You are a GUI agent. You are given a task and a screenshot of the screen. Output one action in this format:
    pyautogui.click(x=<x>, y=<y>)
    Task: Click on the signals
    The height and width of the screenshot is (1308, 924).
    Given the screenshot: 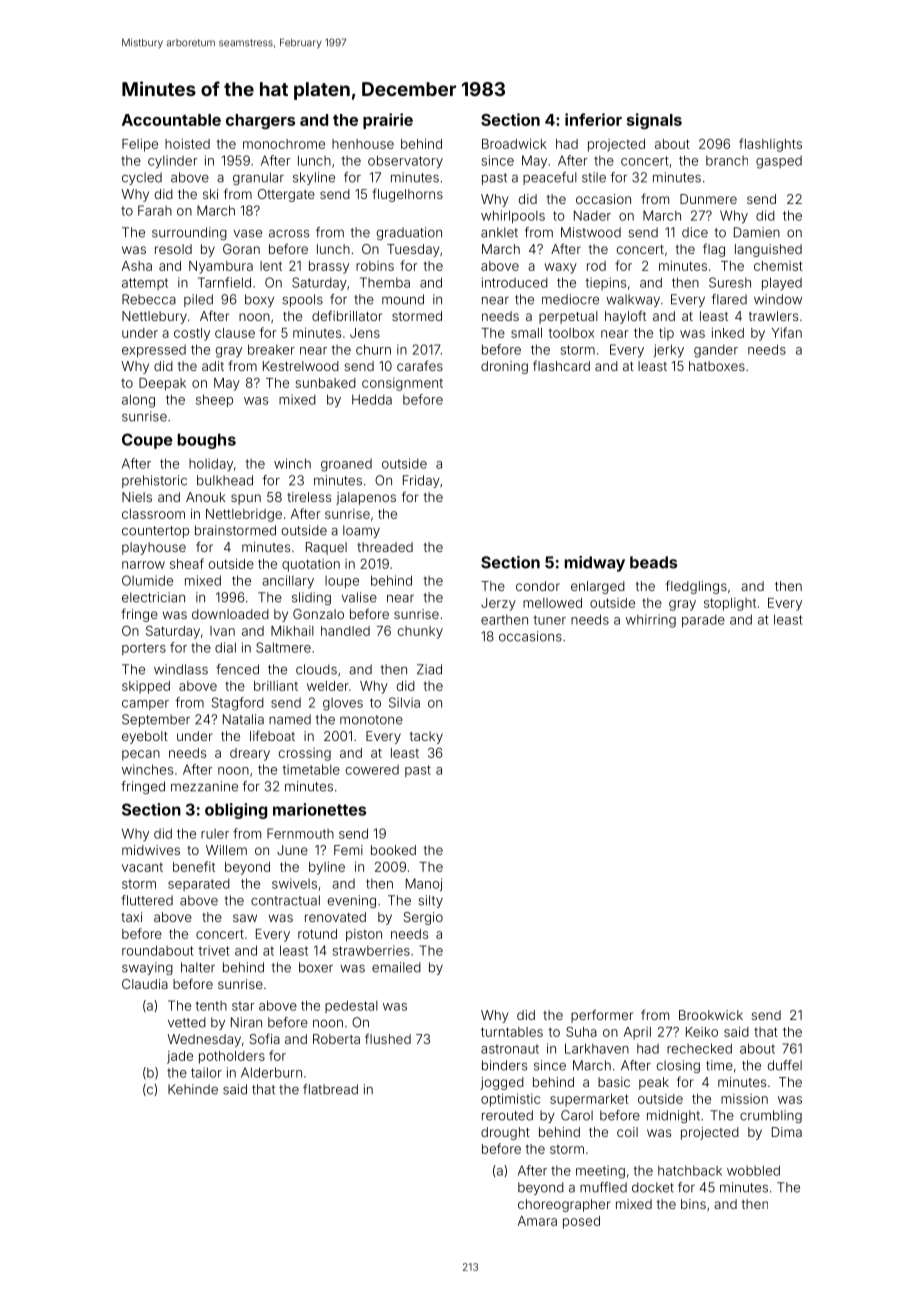 What is the action you would take?
    pyautogui.click(x=654, y=121)
